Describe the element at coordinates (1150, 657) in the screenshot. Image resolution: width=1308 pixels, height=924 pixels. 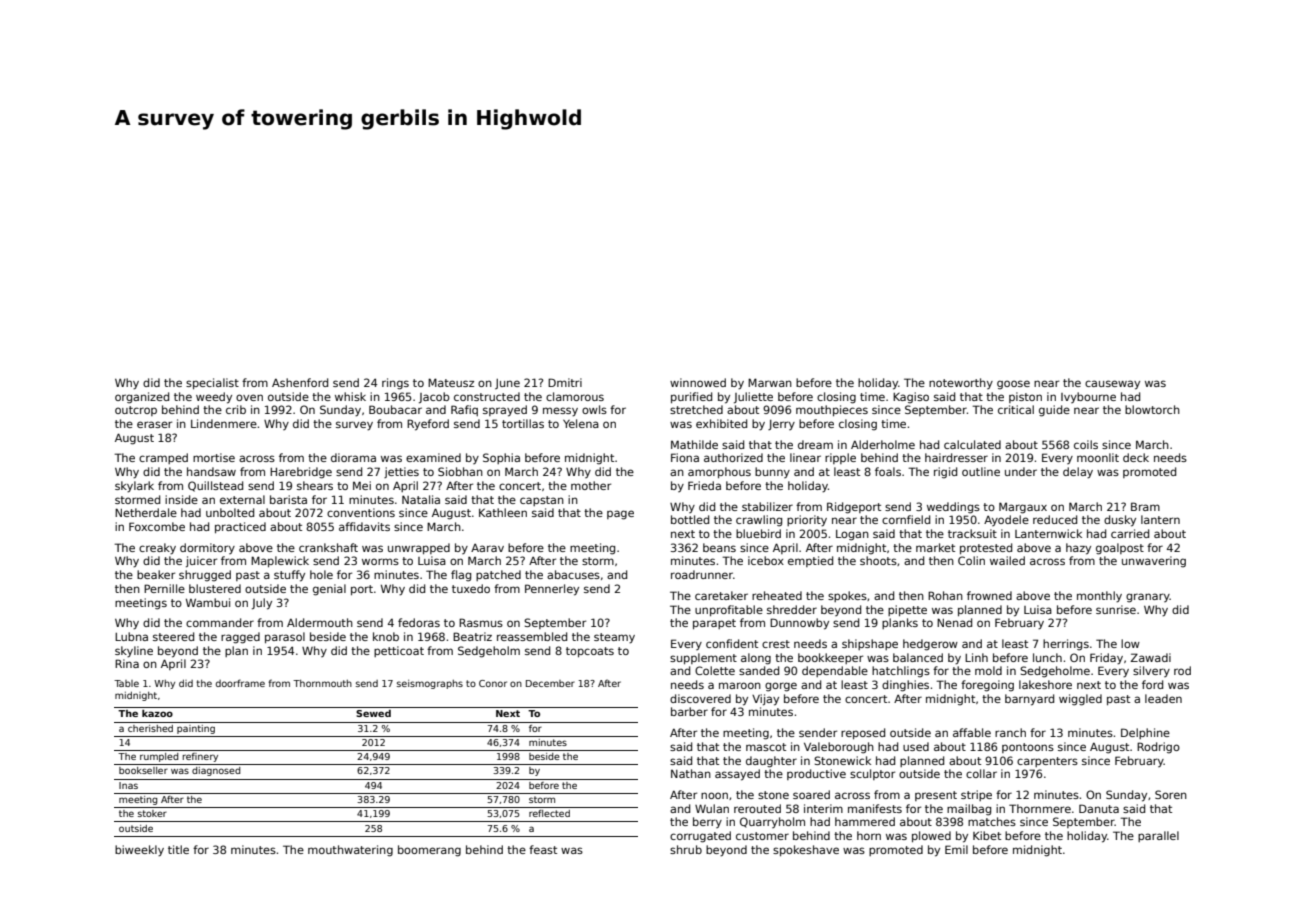
I see `Zawadi` at that location.
